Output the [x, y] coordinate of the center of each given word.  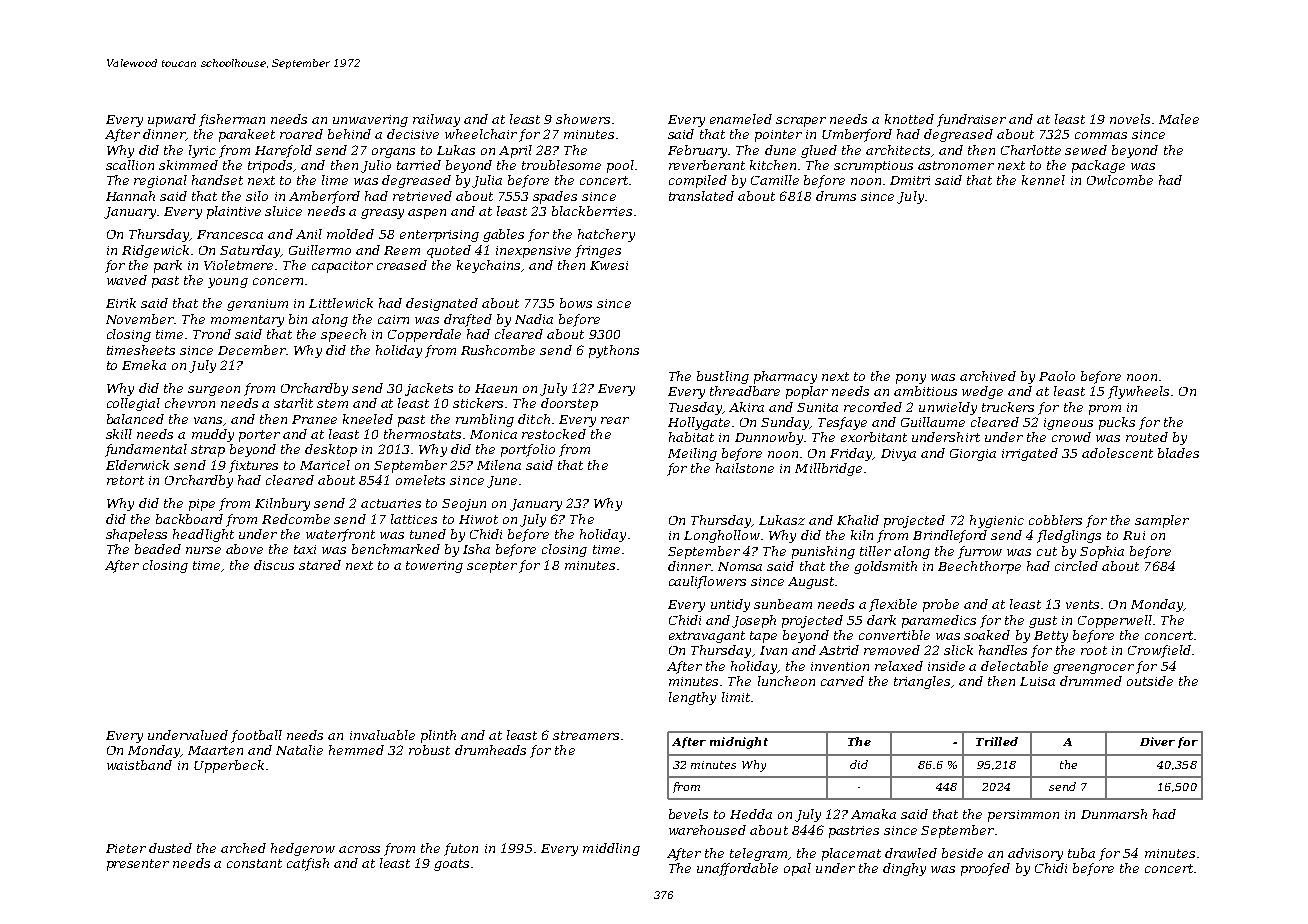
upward [172, 120]
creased [402, 265]
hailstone [745, 468]
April [515, 151]
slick [958, 650]
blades [1178, 453]
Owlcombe [1120, 180]
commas [1101, 135]
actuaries [391, 503]
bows [576, 303]
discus [274, 565]
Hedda [751, 814]
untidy [730, 605]
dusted [170, 848]
